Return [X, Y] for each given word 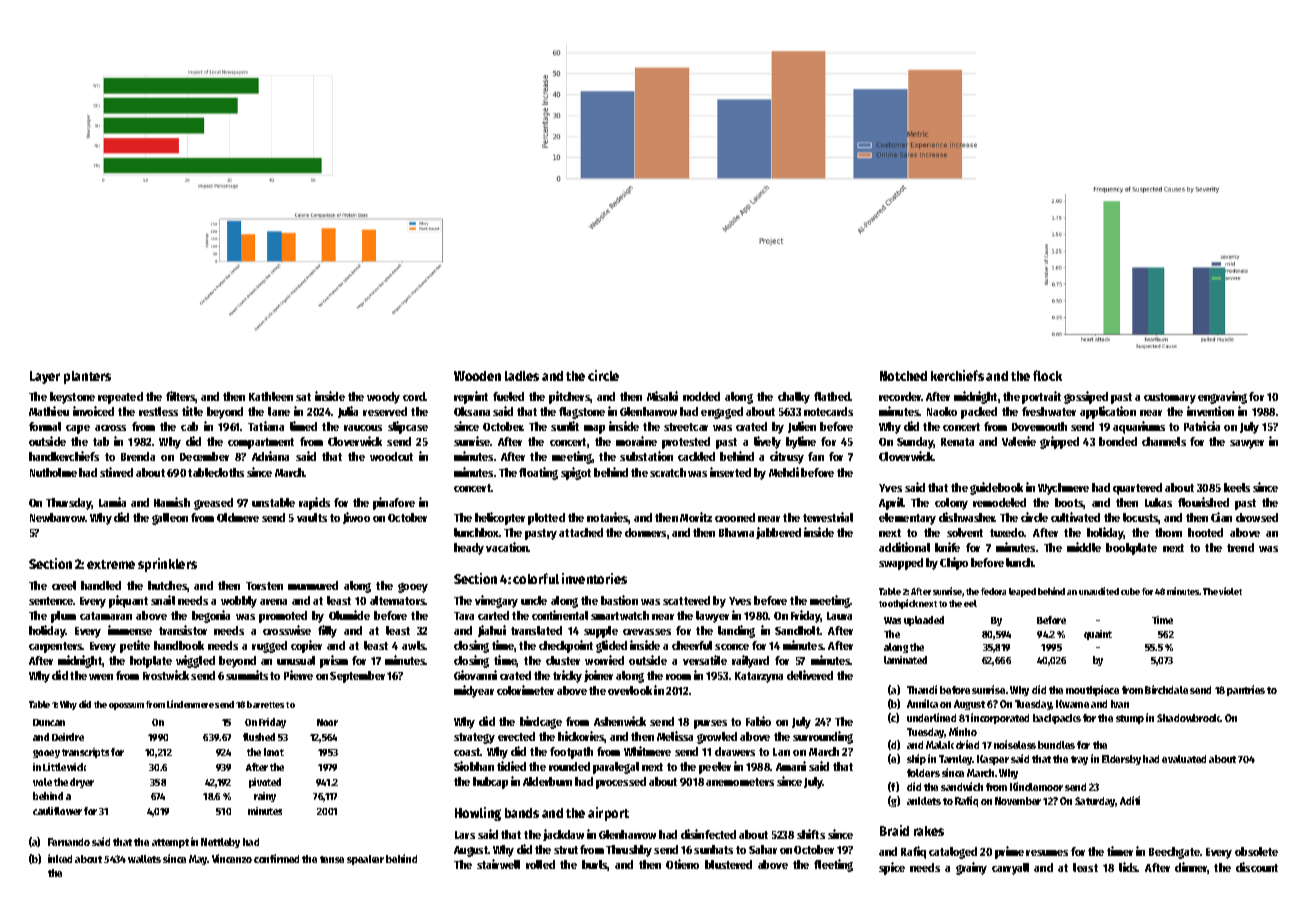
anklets [924, 801]
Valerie [1019, 441]
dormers [645, 532]
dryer [82, 783]
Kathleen [271, 396]
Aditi [1130, 800]
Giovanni [475, 675]
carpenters [56, 647]
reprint [471, 397]
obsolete [1256, 851]
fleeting [833, 865]
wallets [144, 859]
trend [1240, 547]
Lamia [112, 502]
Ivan [1120, 704]
